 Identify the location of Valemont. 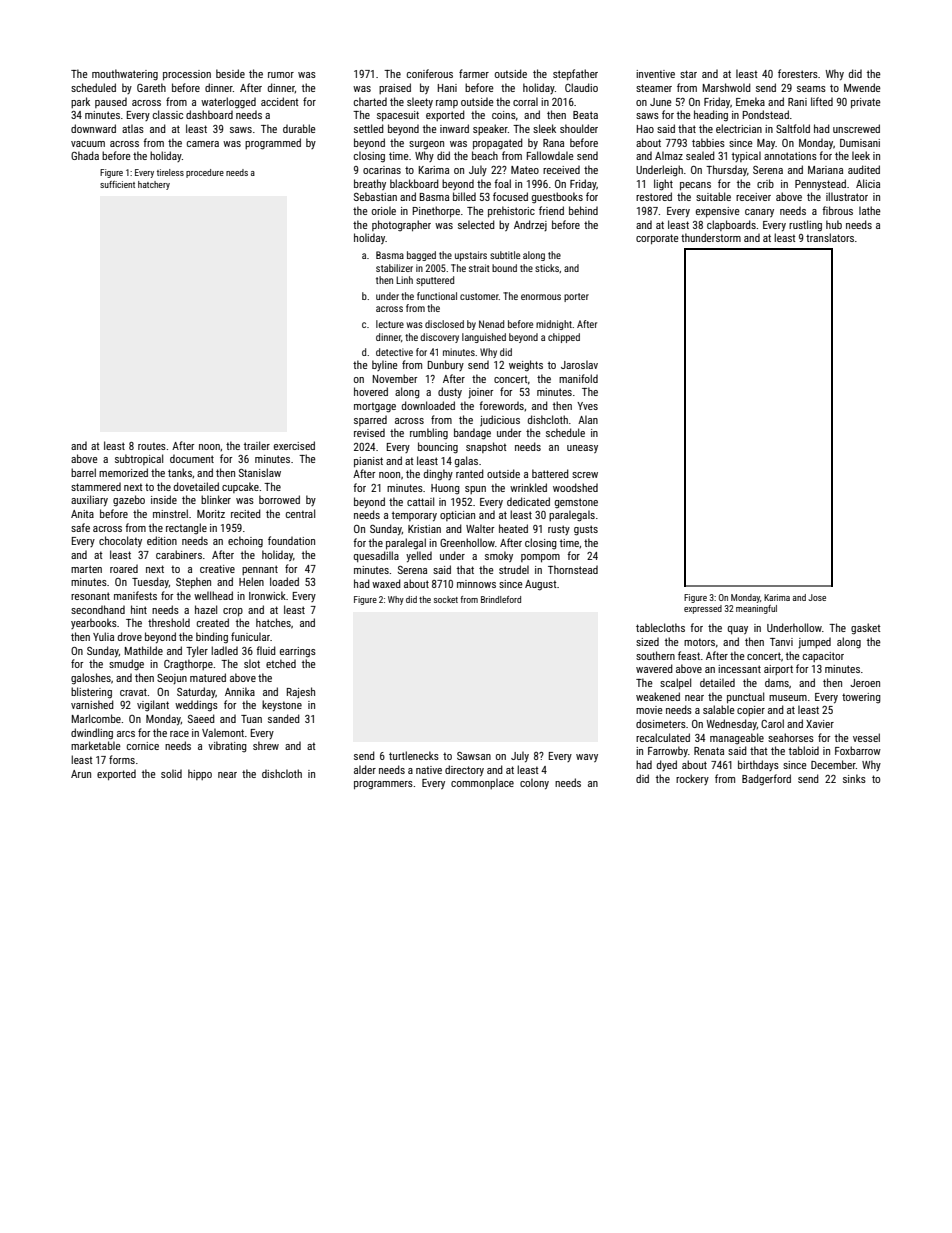
(223, 732).
